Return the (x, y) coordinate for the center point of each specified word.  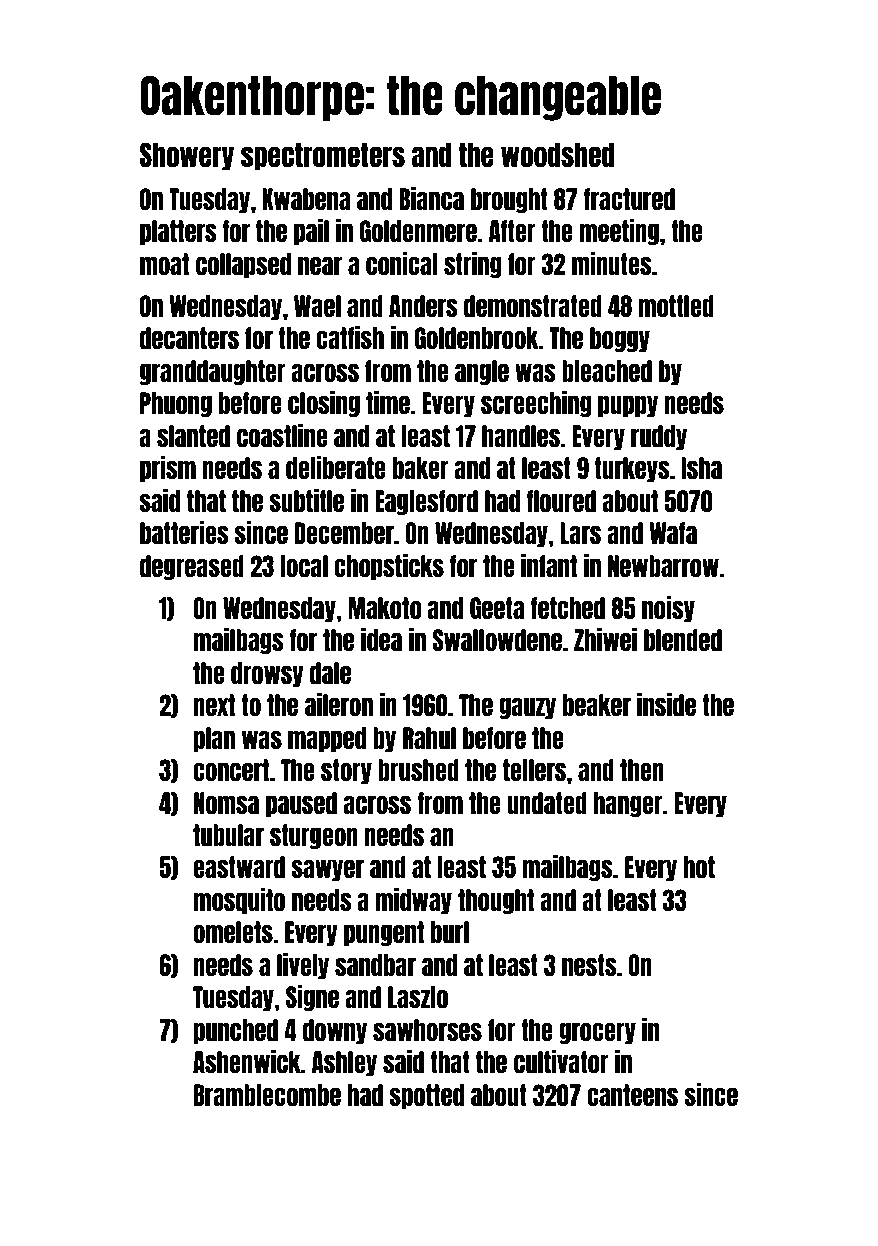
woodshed (558, 155)
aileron (339, 704)
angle (482, 372)
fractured (629, 199)
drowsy (267, 674)
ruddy (659, 437)
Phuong (176, 404)
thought (496, 901)
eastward (239, 867)
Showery (187, 156)
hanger (628, 804)
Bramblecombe (267, 1095)
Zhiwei (605, 639)
